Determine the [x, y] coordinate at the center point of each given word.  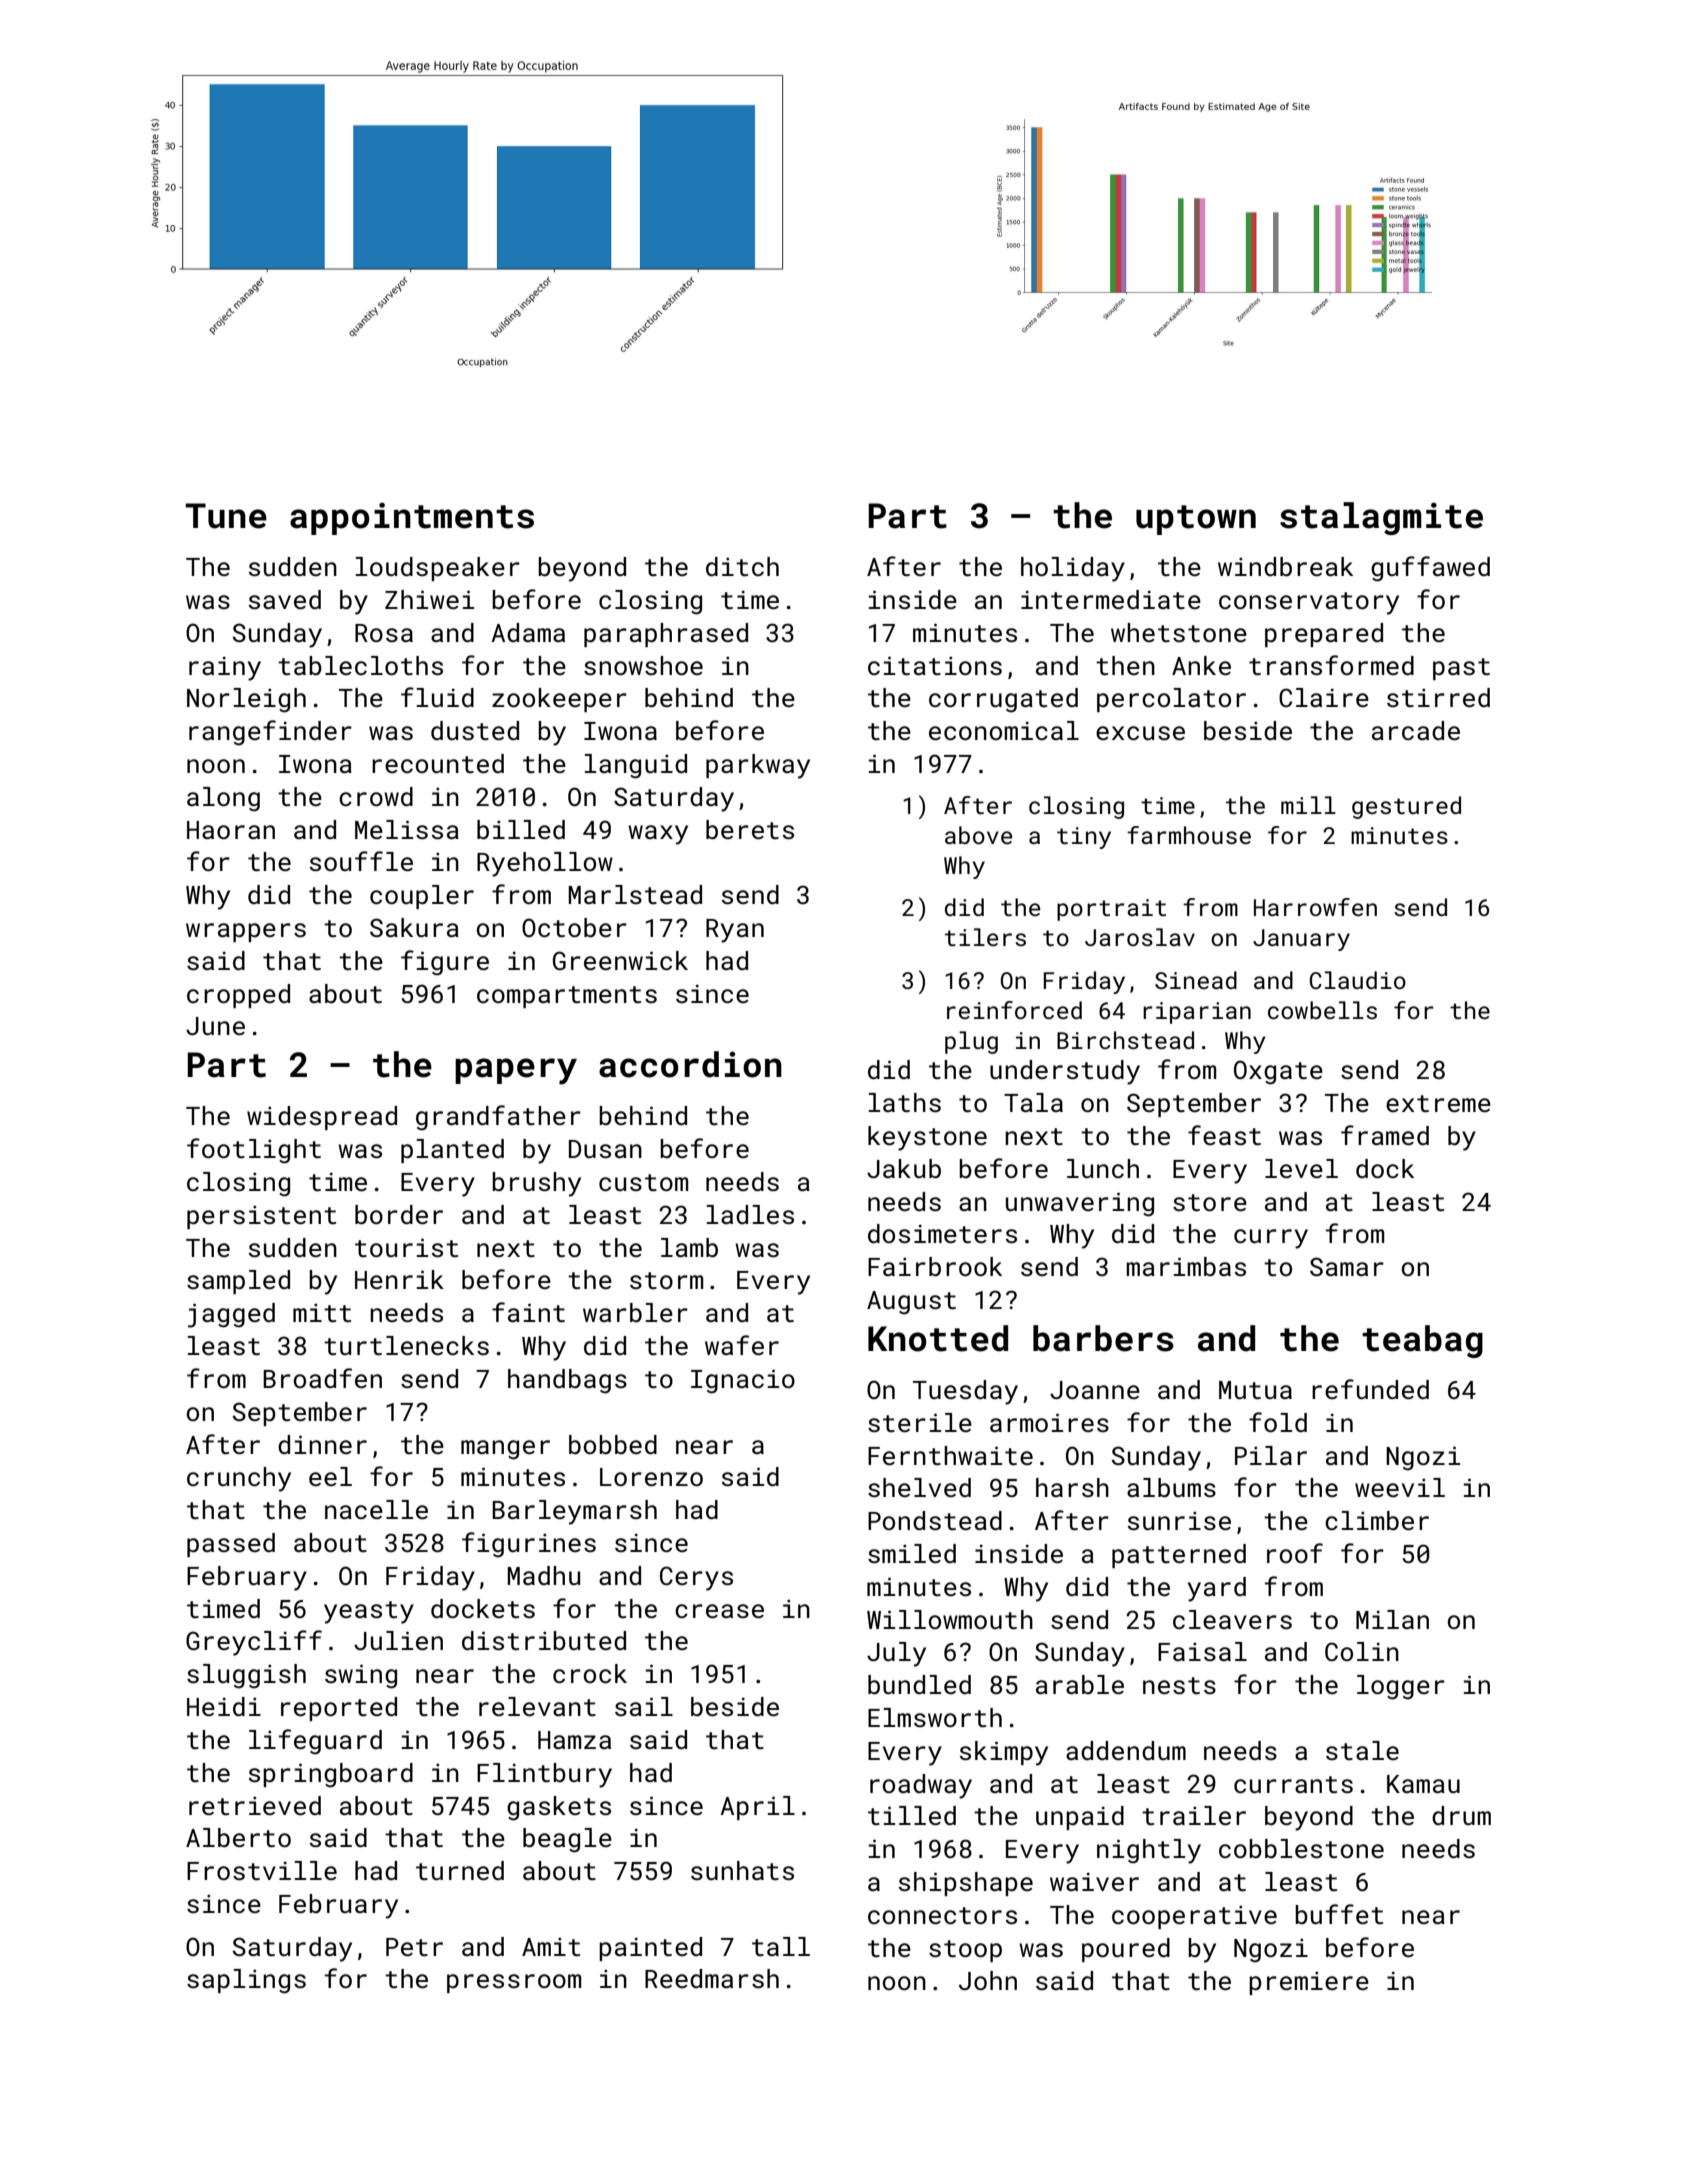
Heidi [224, 1706]
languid [635, 766]
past [1461, 669]
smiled [912, 1554]
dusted [475, 731]
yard [1217, 1589]
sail [644, 1706]
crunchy [239, 1479]
